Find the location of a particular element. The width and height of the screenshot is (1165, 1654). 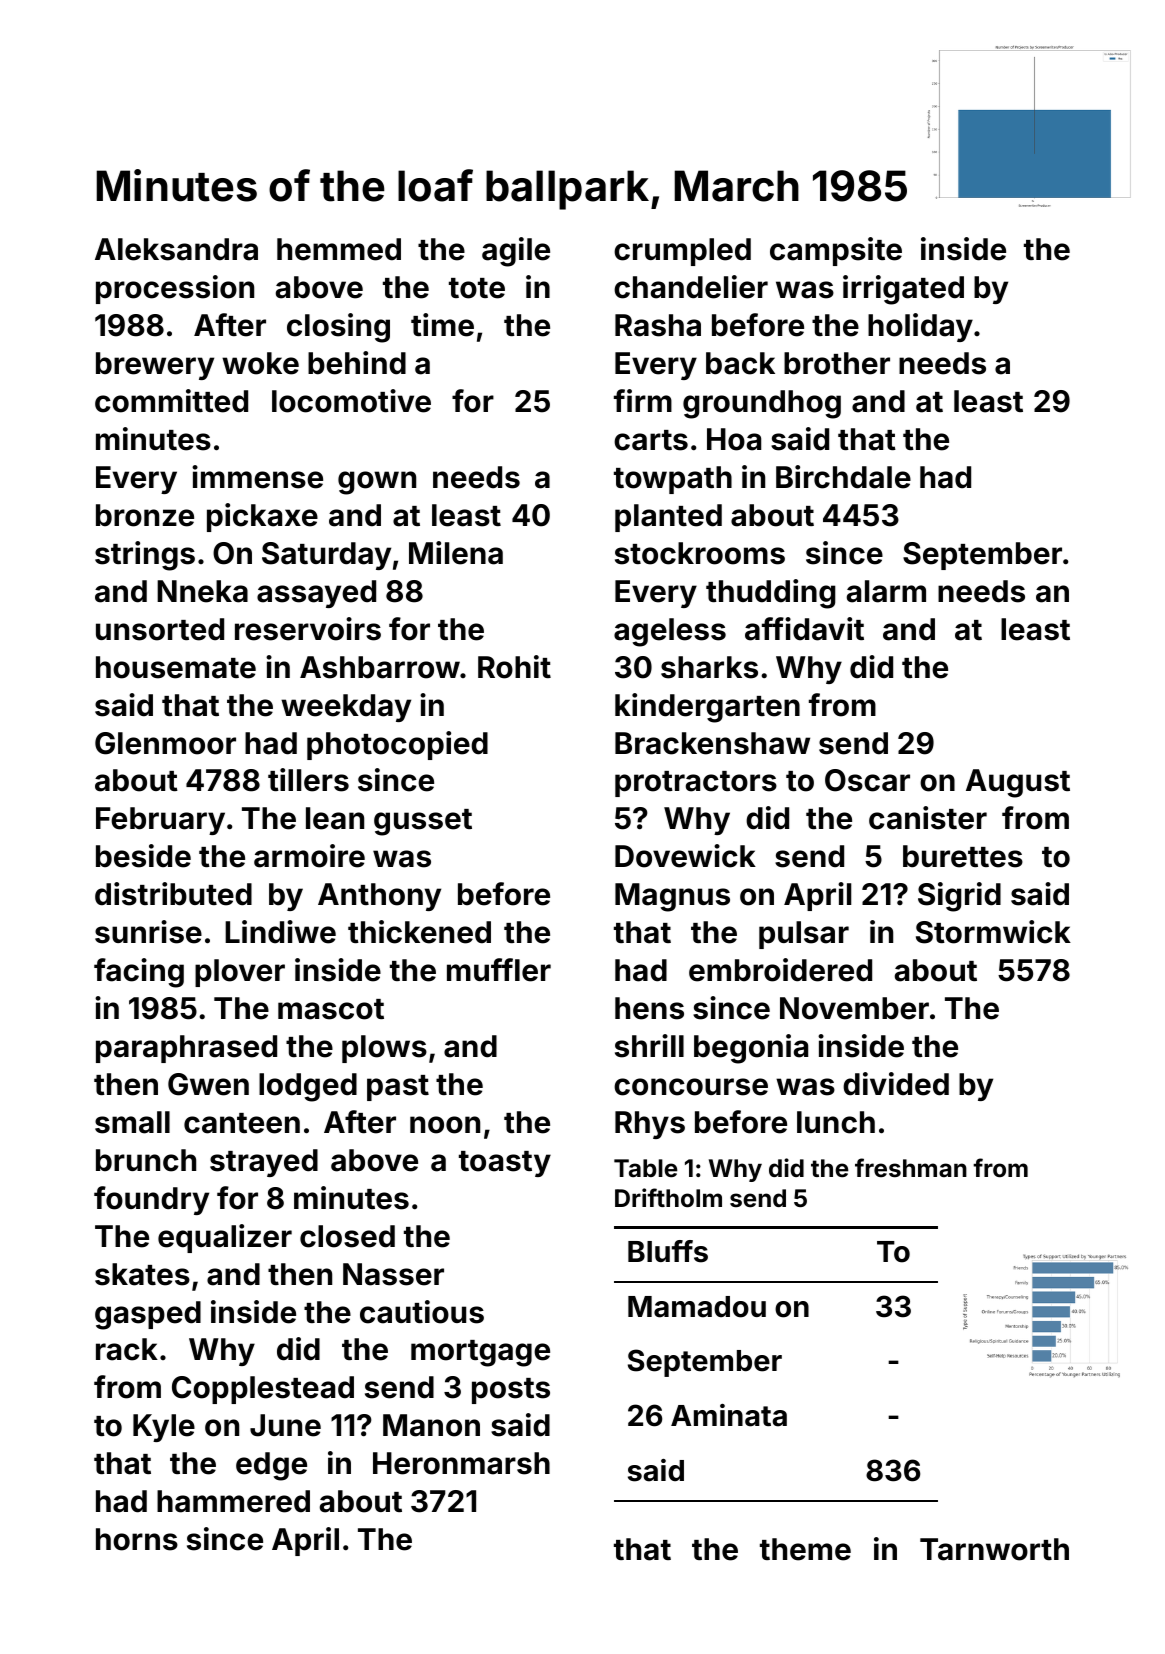

planted is located at coordinates (668, 518).
